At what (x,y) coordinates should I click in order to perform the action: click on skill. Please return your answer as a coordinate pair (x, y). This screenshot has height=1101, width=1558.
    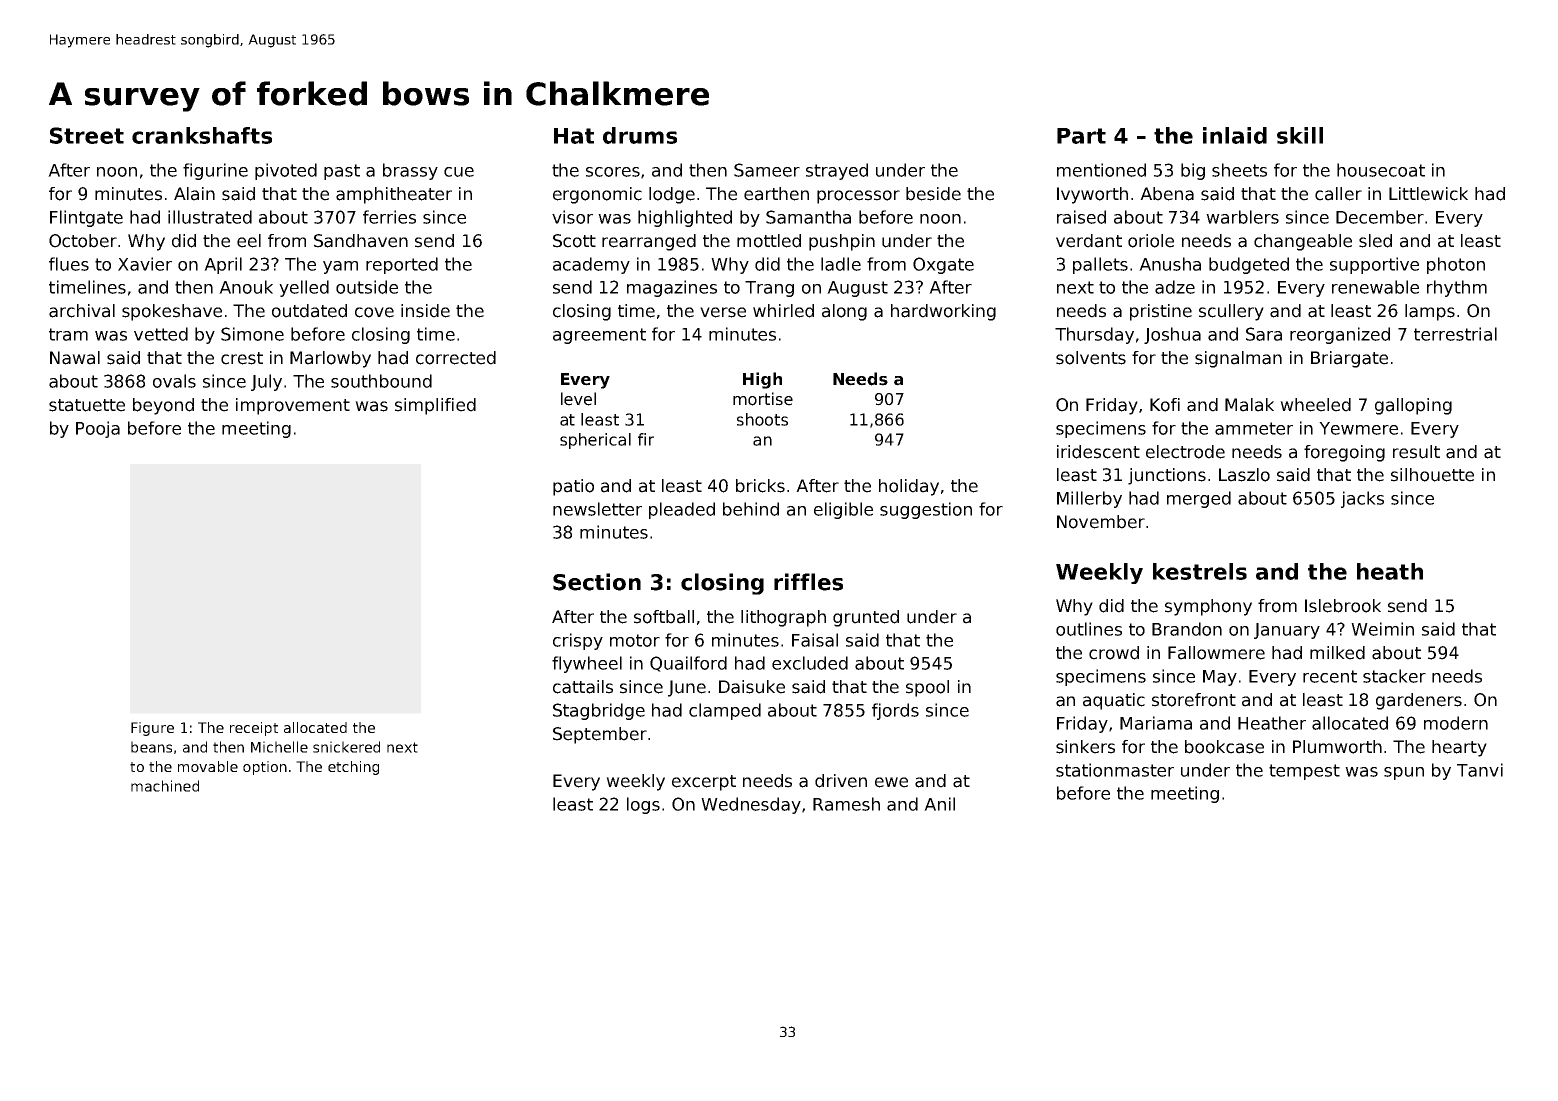
    Looking at the image, I should click on (1300, 135).
